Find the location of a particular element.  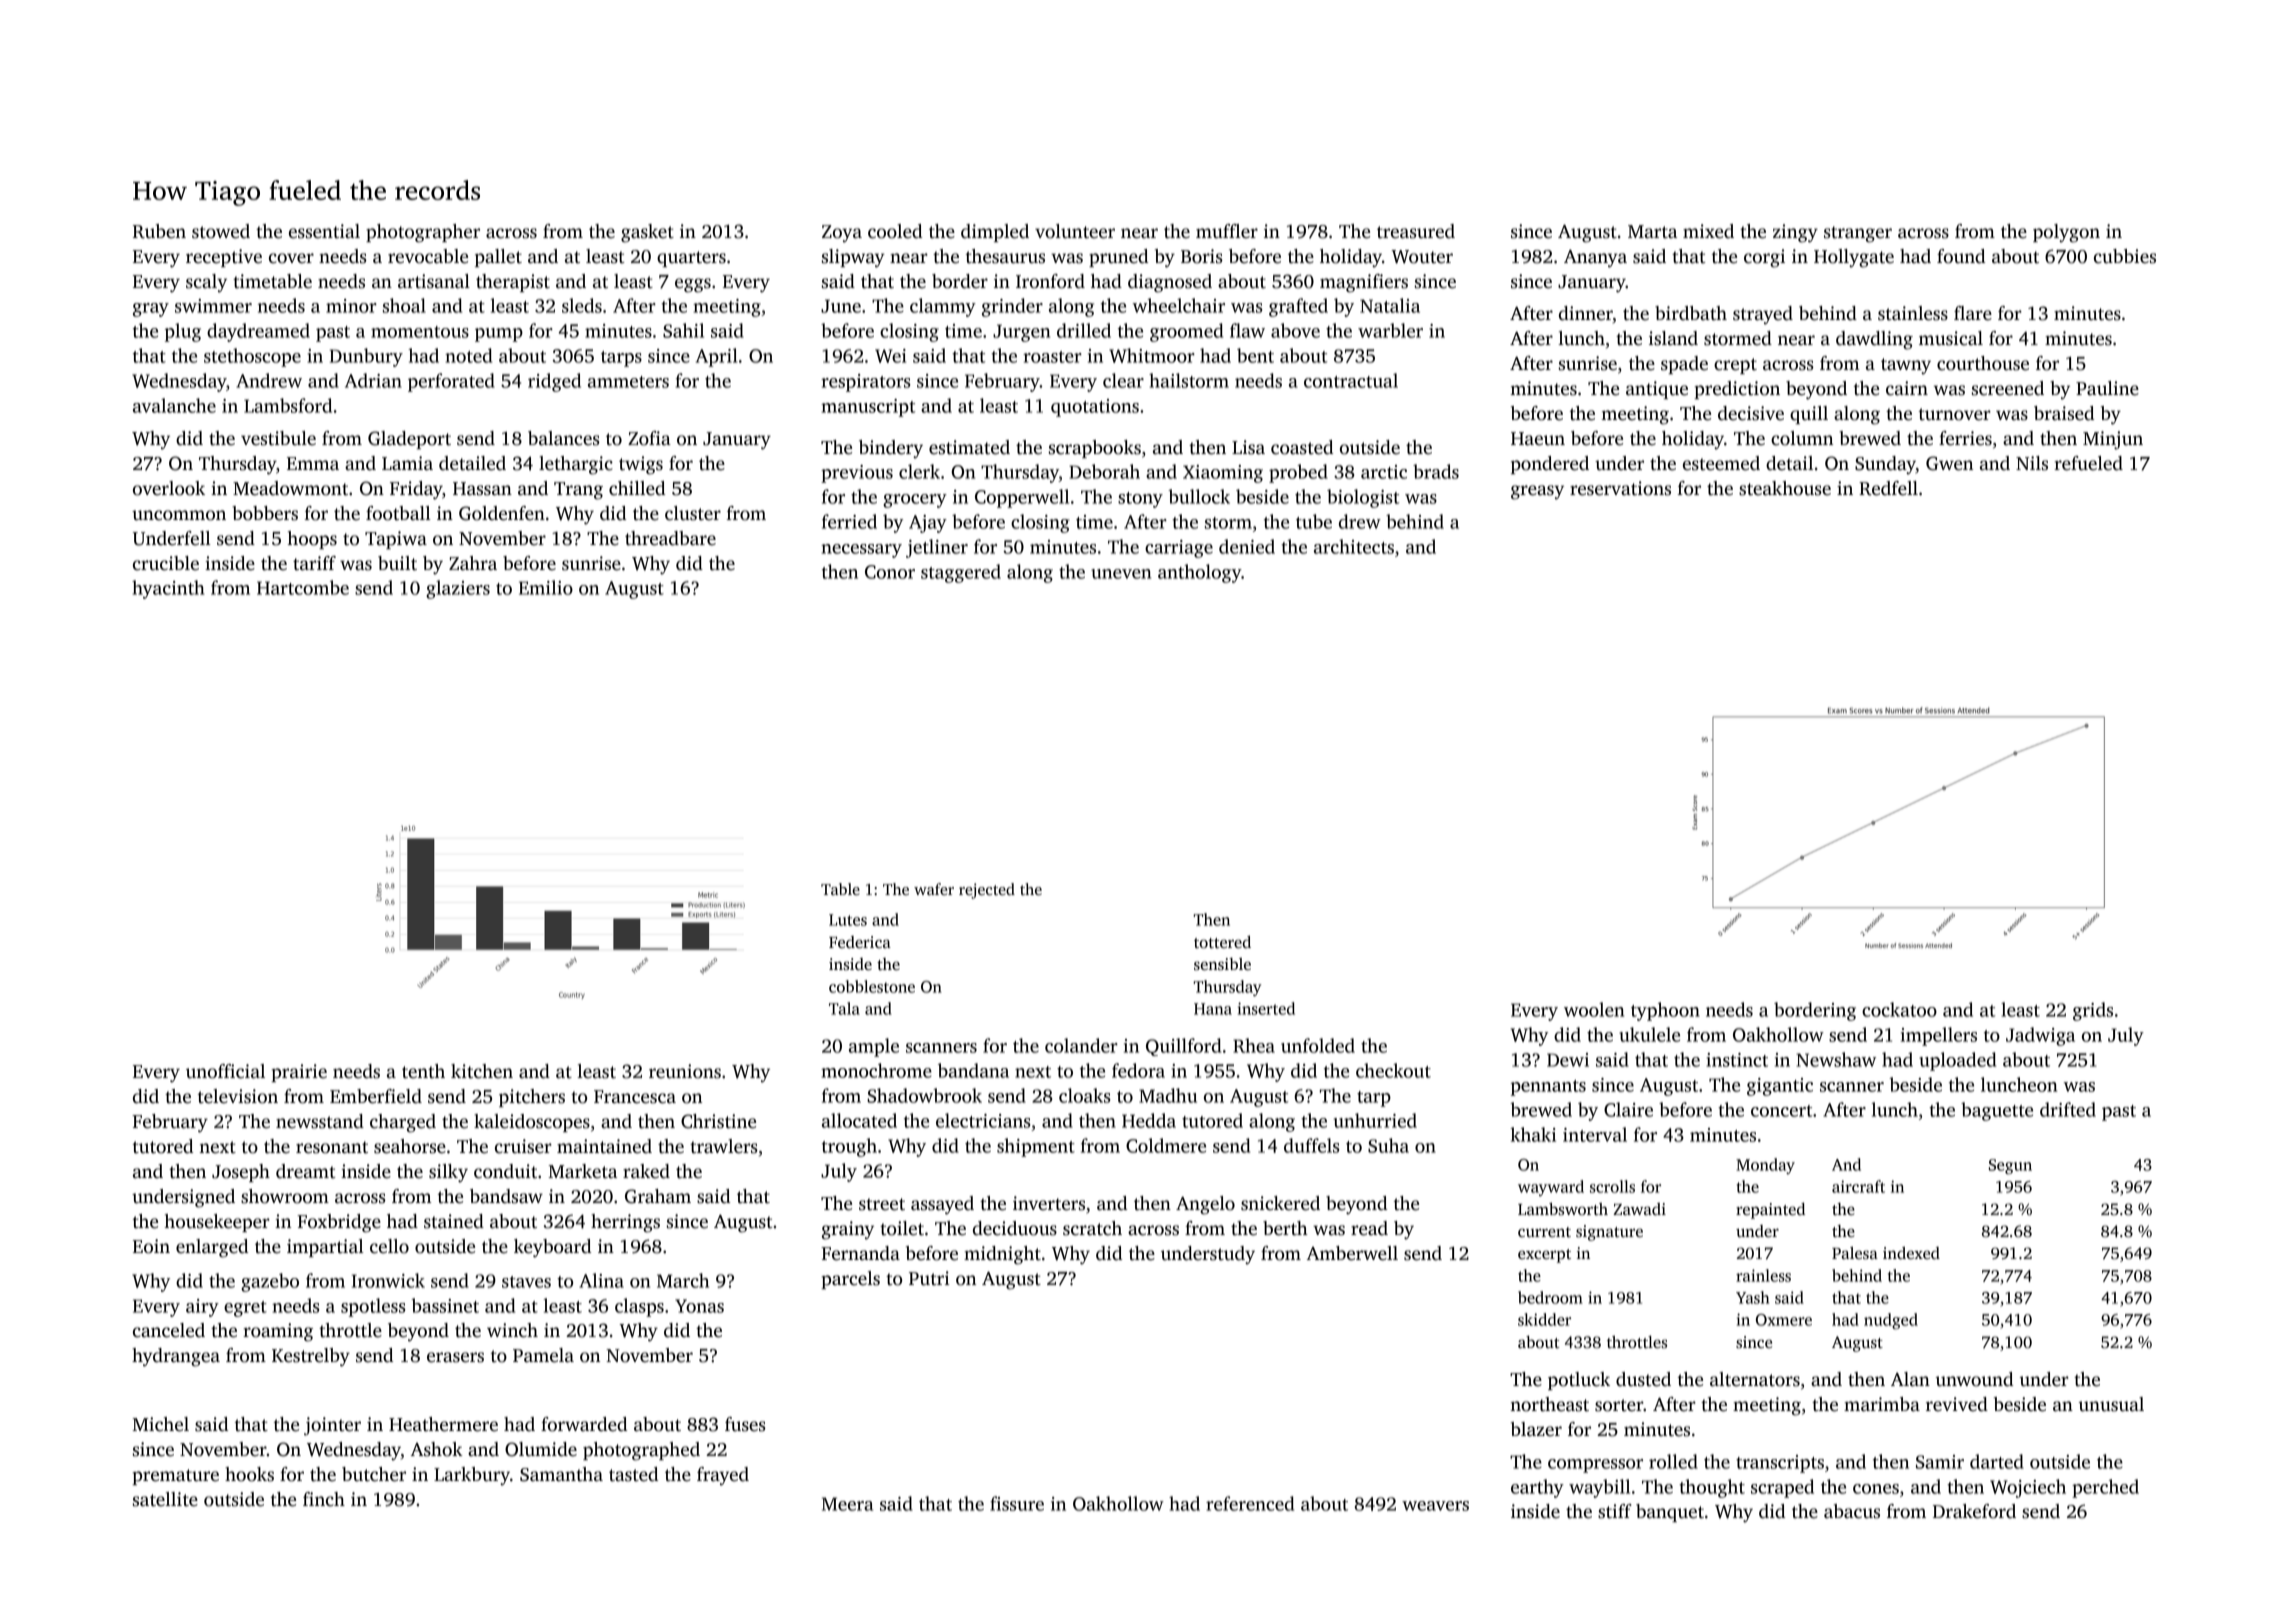

Hartcombe is located at coordinates (303, 587).
